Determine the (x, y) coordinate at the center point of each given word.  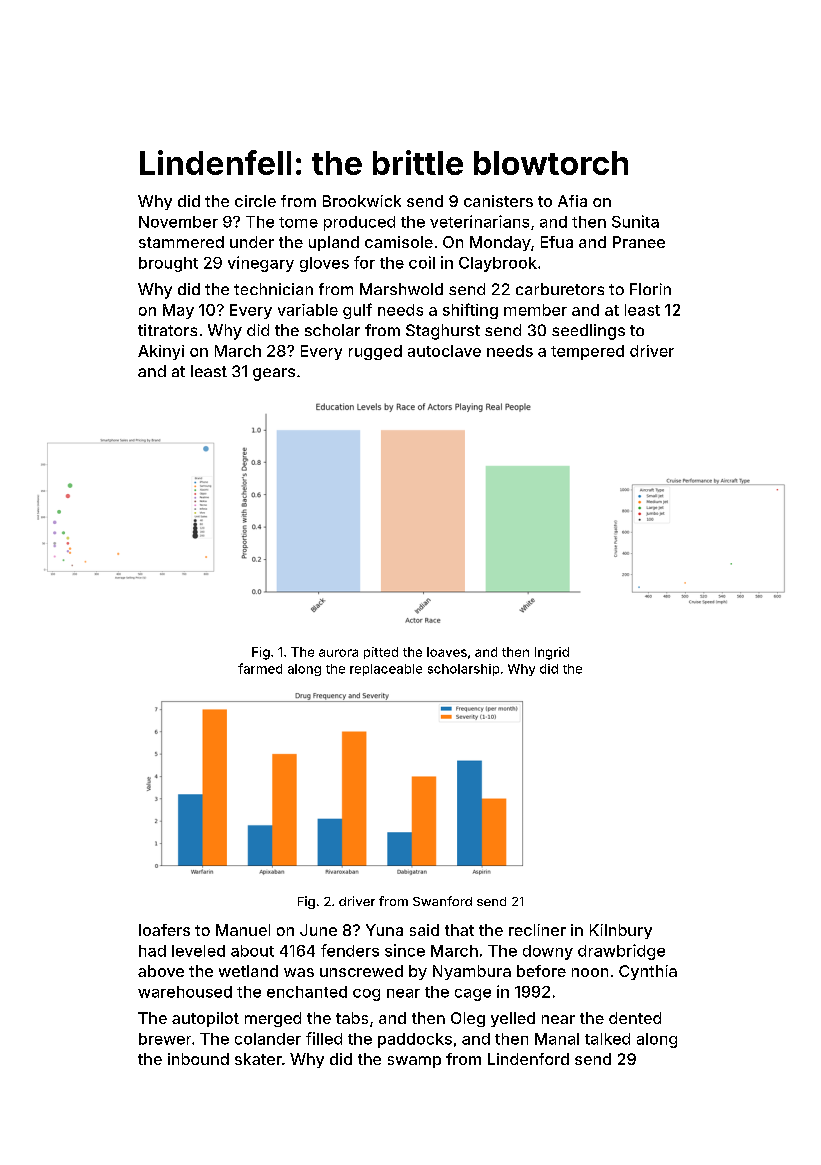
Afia (572, 201)
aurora (338, 653)
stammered (181, 242)
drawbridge (621, 952)
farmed (260, 668)
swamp (414, 1062)
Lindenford (528, 1059)
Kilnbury (621, 931)
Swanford (442, 901)
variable (308, 310)
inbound (198, 1059)
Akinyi (161, 352)
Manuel (243, 930)
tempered (587, 352)
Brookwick (362, 201)
